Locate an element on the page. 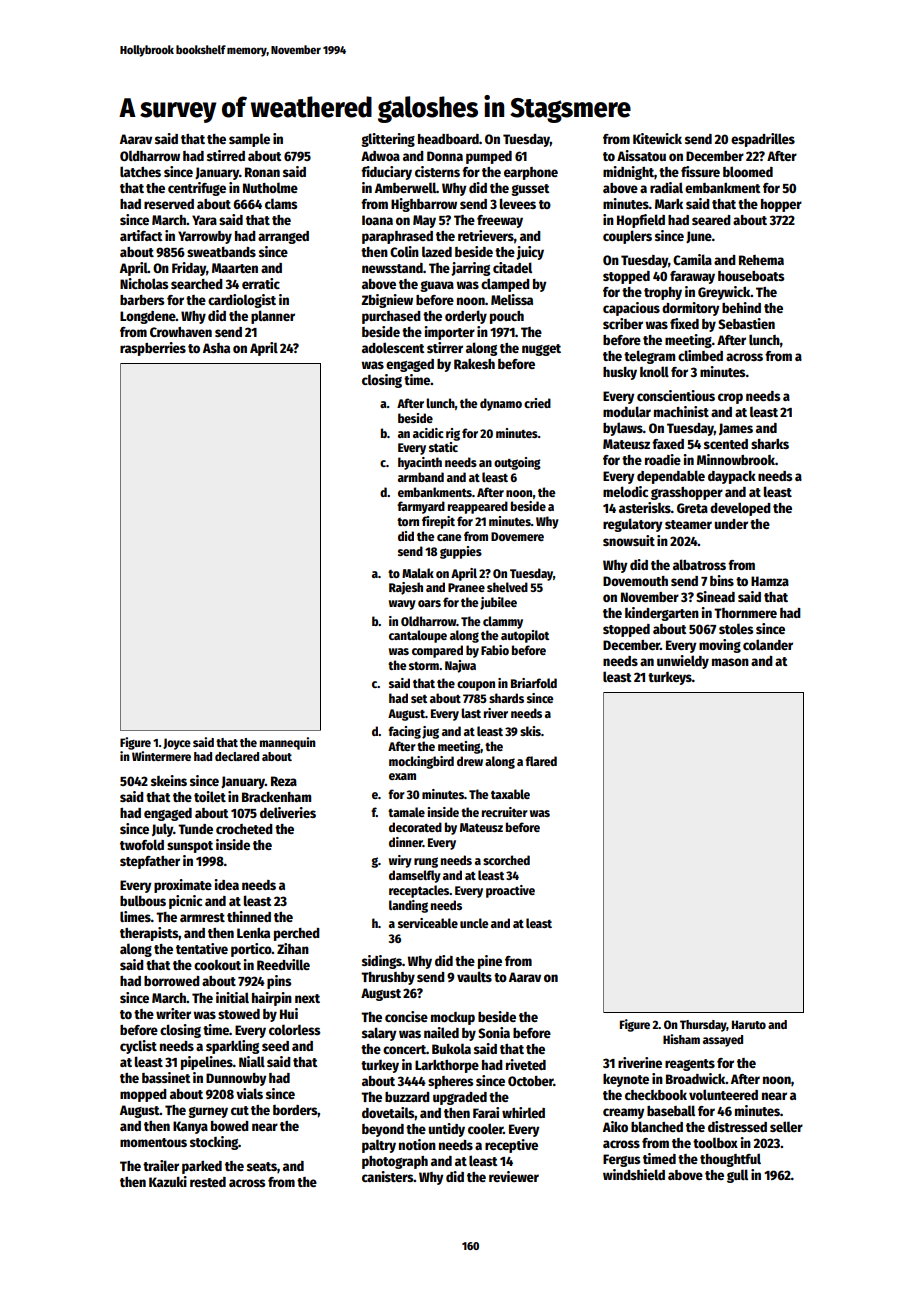 This page has width=924, height=1308. artifact is located at coordinates (141, 235).
